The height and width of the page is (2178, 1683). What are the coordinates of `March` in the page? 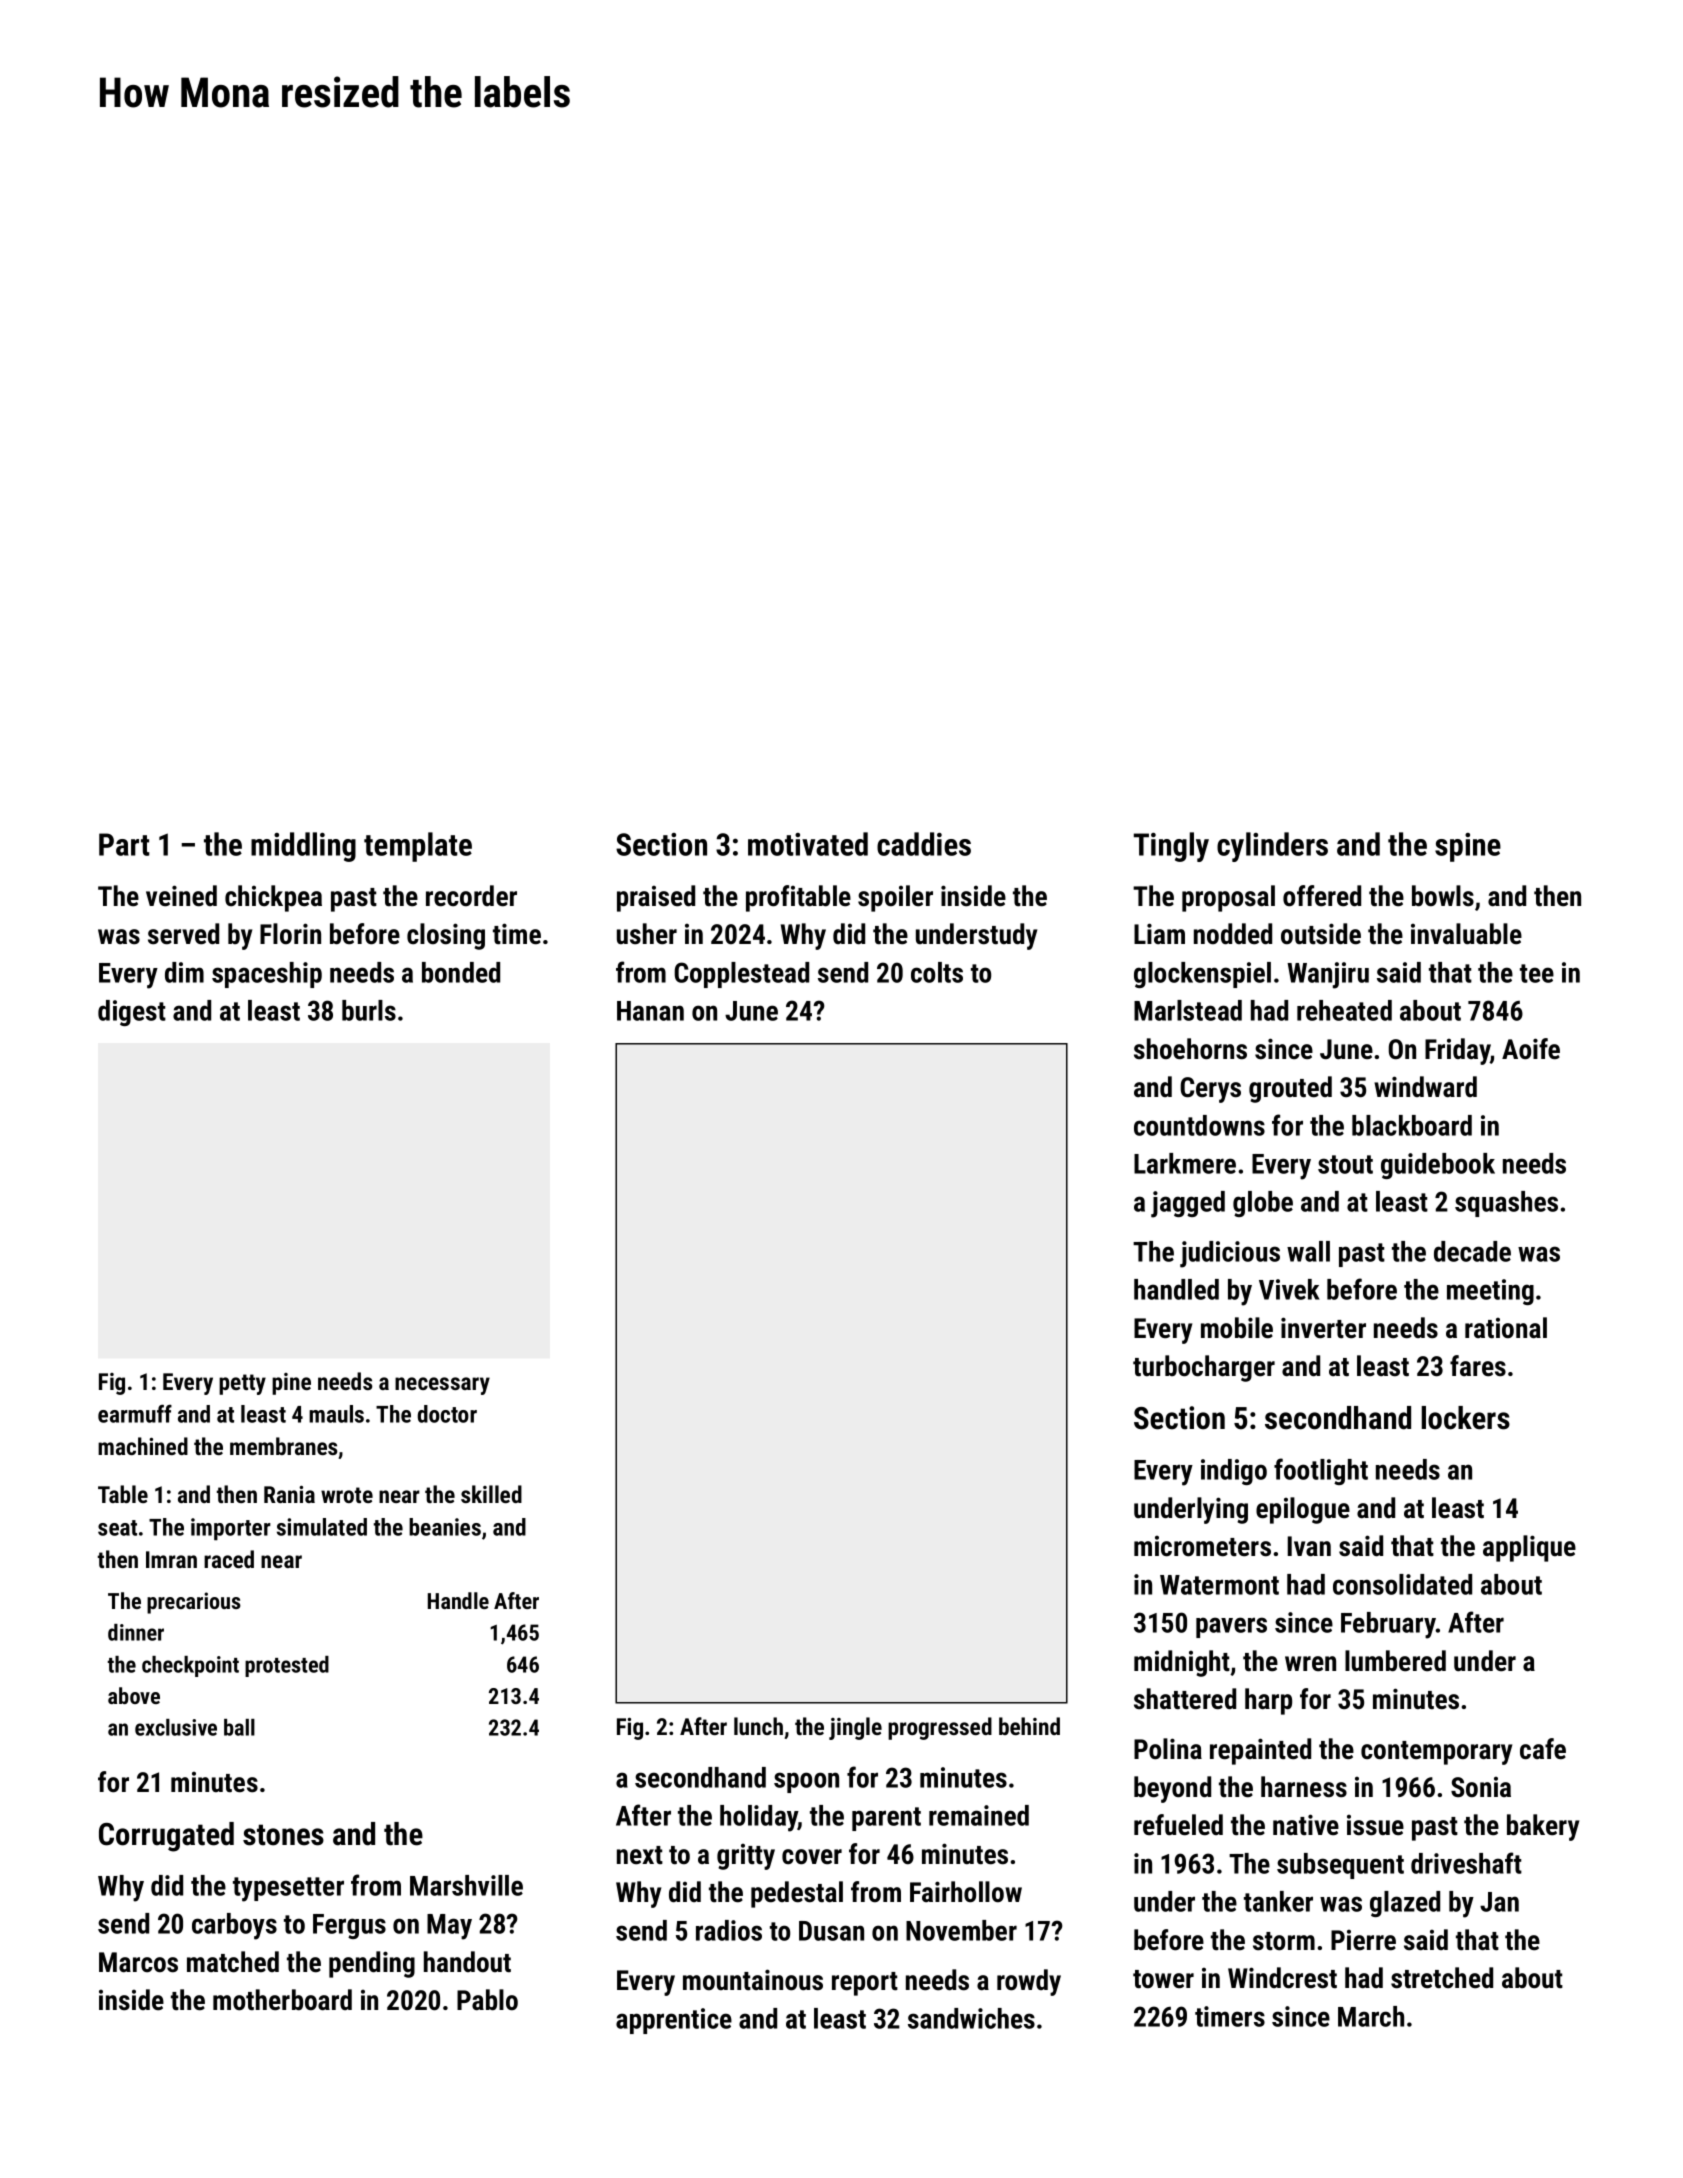 It's located at (1371, 2016).
